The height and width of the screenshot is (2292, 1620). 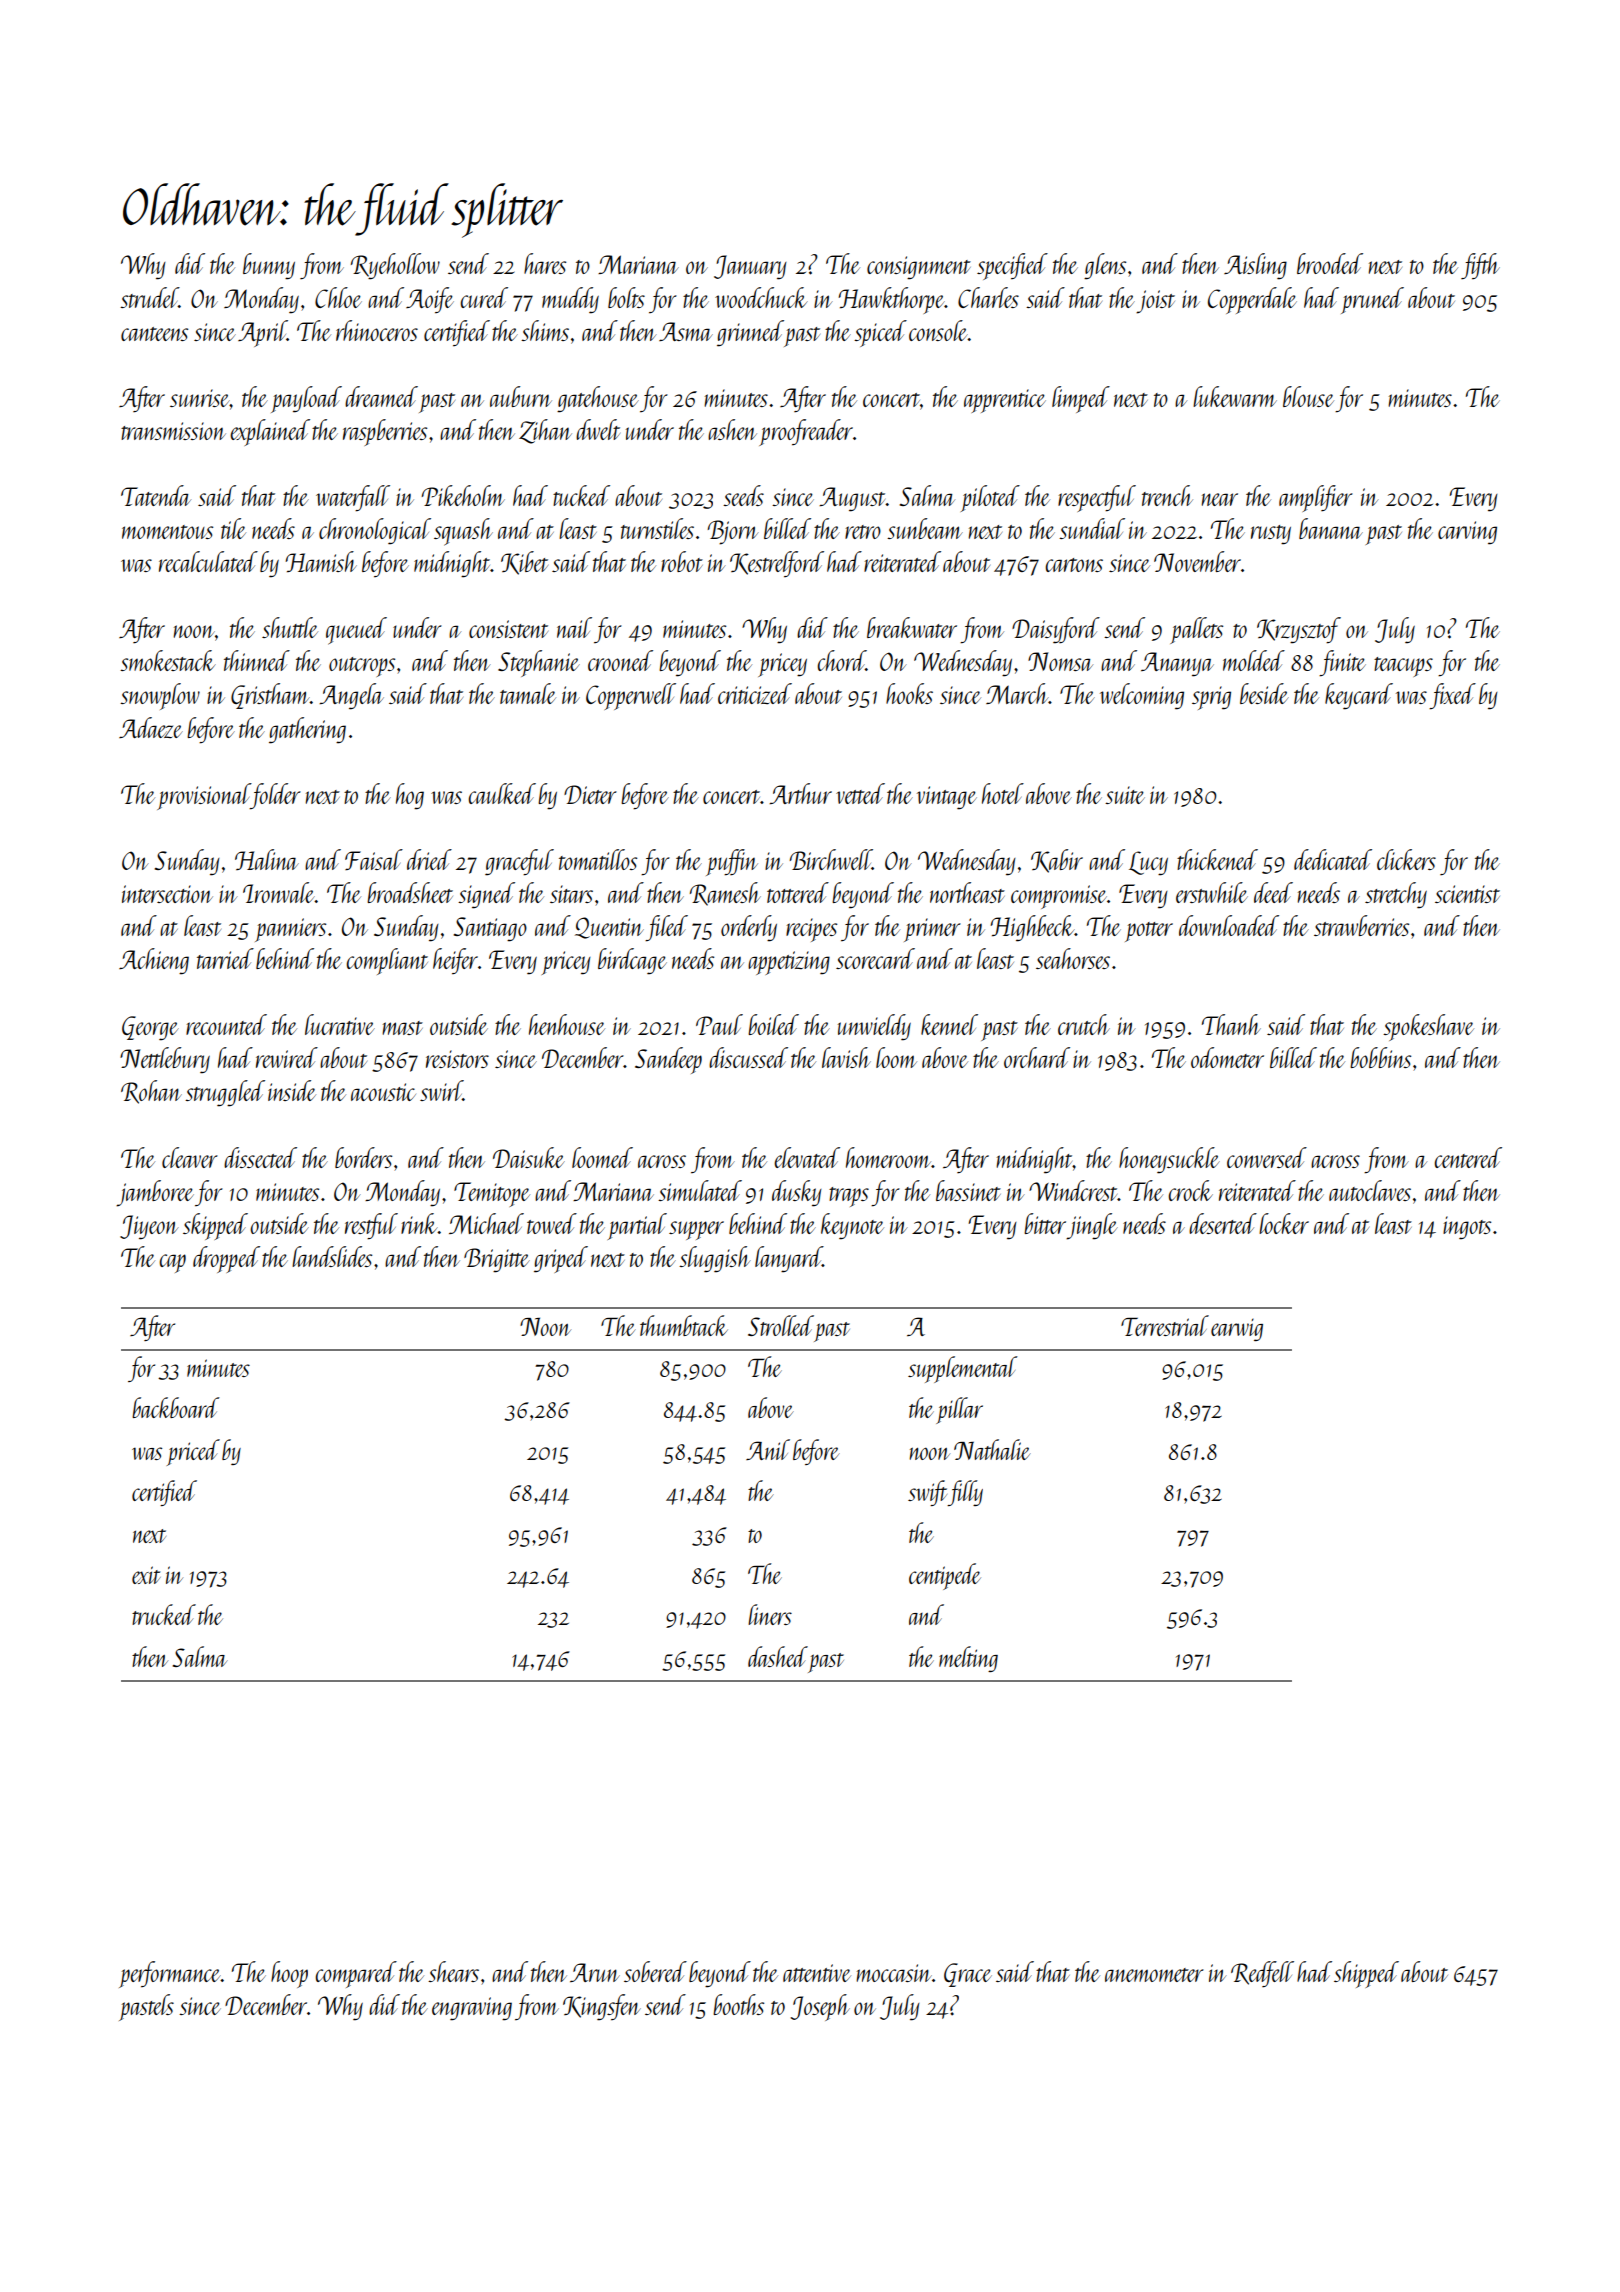 What do you see at coordinates (820, 2007) in the screenshot?
I see `Joseph` at bounding box center [820, 2007].
